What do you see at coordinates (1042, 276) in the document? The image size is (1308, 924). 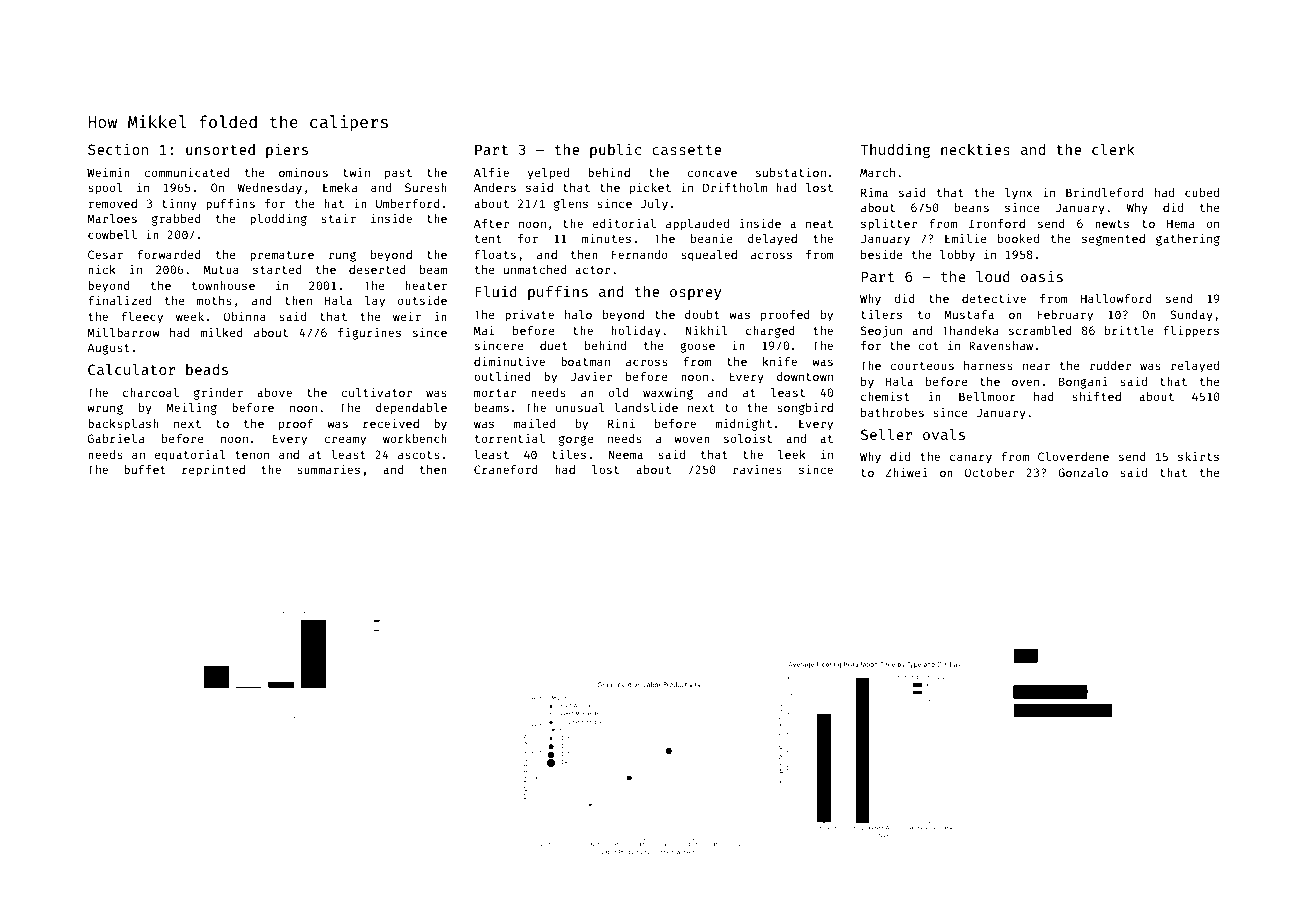 I see `oasis` at bounding box center [1042, 276].
